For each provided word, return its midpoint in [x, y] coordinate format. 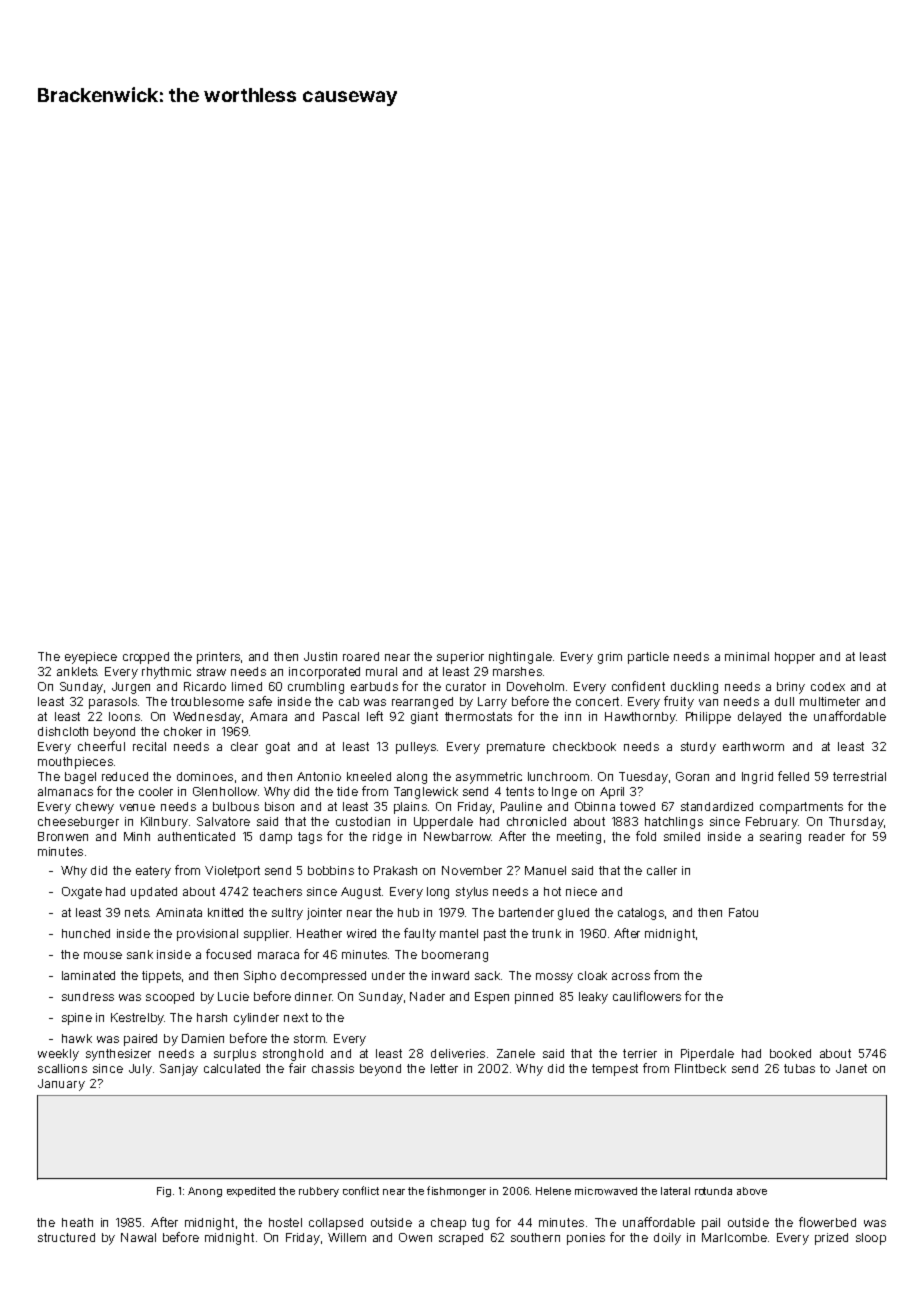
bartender [526, 912]
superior [460, 658]
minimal [747, 656]
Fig [164, 1192]
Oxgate [82, 893]
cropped [146, 658]
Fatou [743, 912]
